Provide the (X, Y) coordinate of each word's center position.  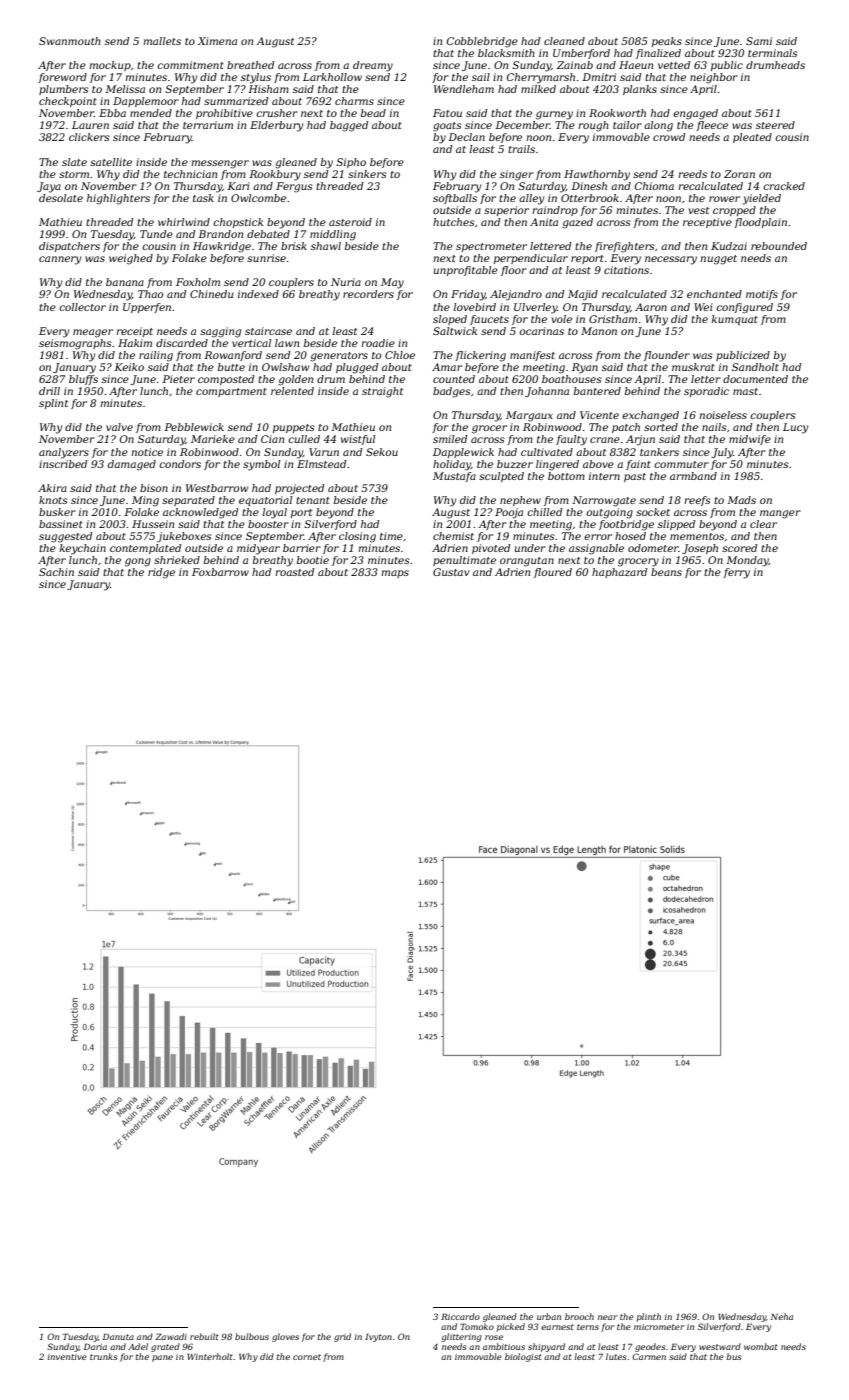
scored (739, 548)
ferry (736, 573)
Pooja (509, 513)
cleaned (564, 41)
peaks (667, 42)
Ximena (217, 41)
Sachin (56, 572)
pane (162, 1358)
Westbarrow (217, 488)
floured (553, 573)
